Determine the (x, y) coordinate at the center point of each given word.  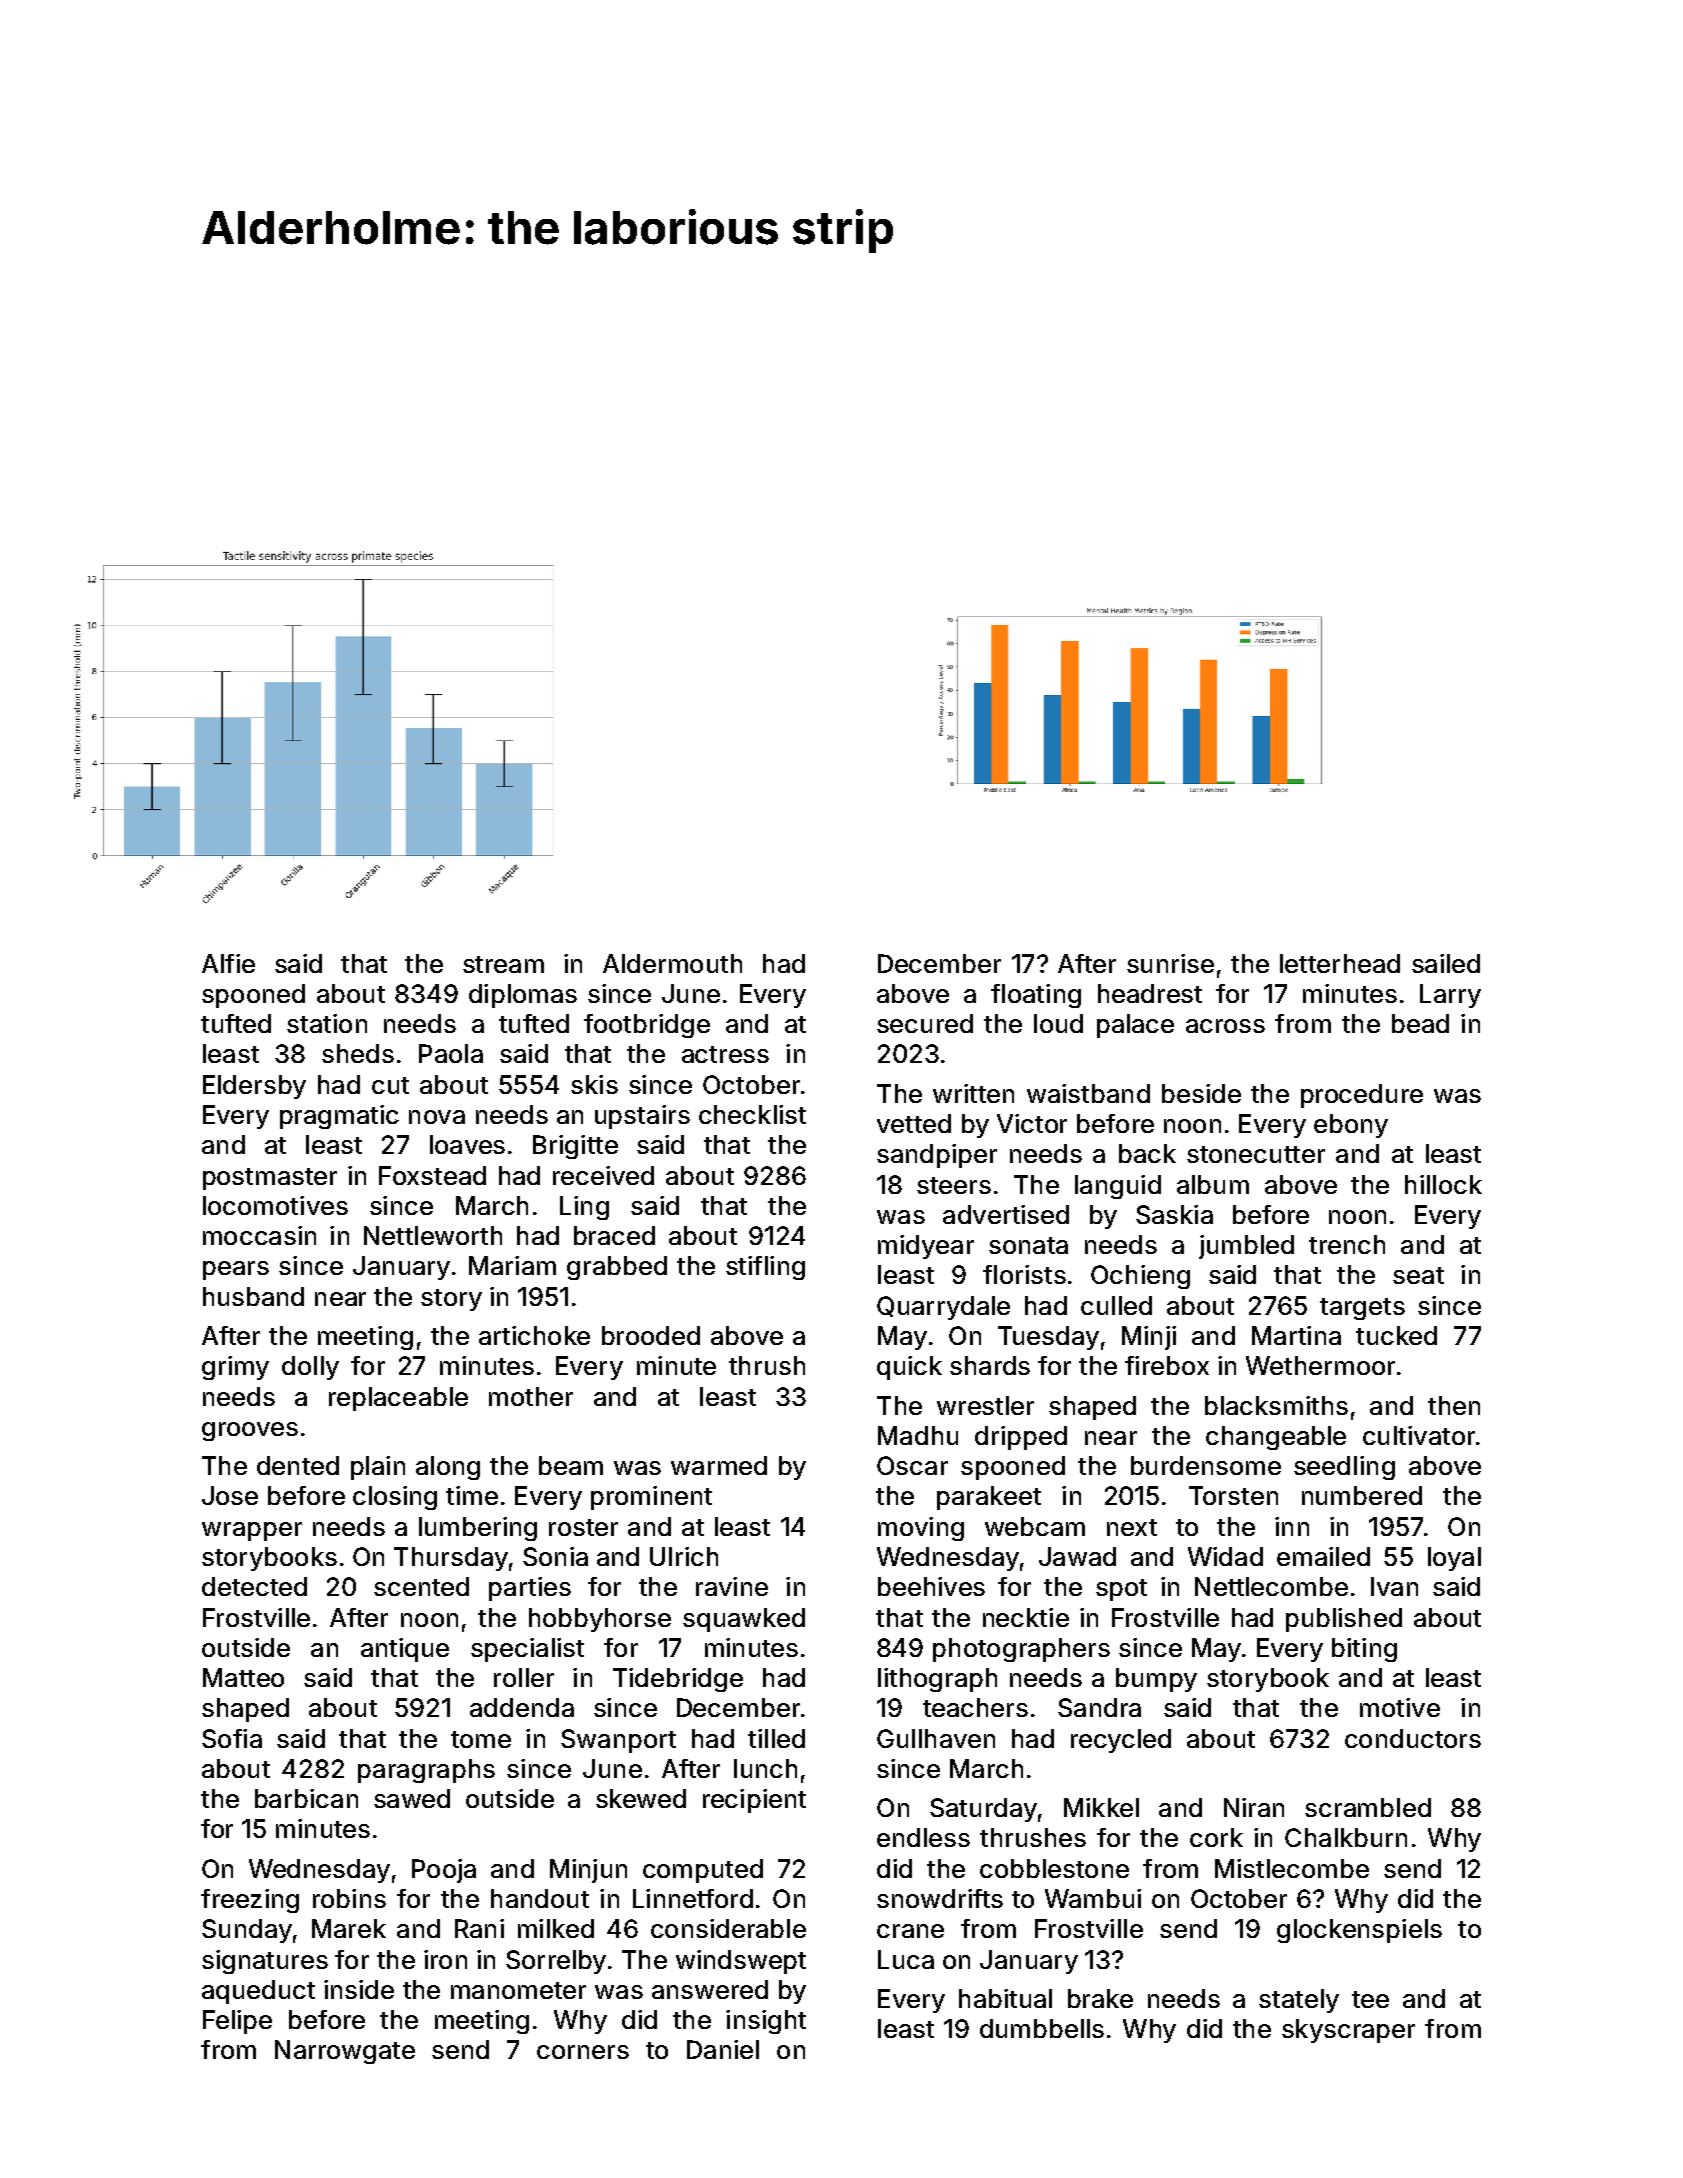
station (327, 1023)
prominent (651, 1498)
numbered (1362, 1495)
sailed (1446, 963)
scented (421, 1586)
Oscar (912, 1465)
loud (1058, 1023)
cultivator (1419, 1435)
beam (571, 1465)
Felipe (237, 2022)
